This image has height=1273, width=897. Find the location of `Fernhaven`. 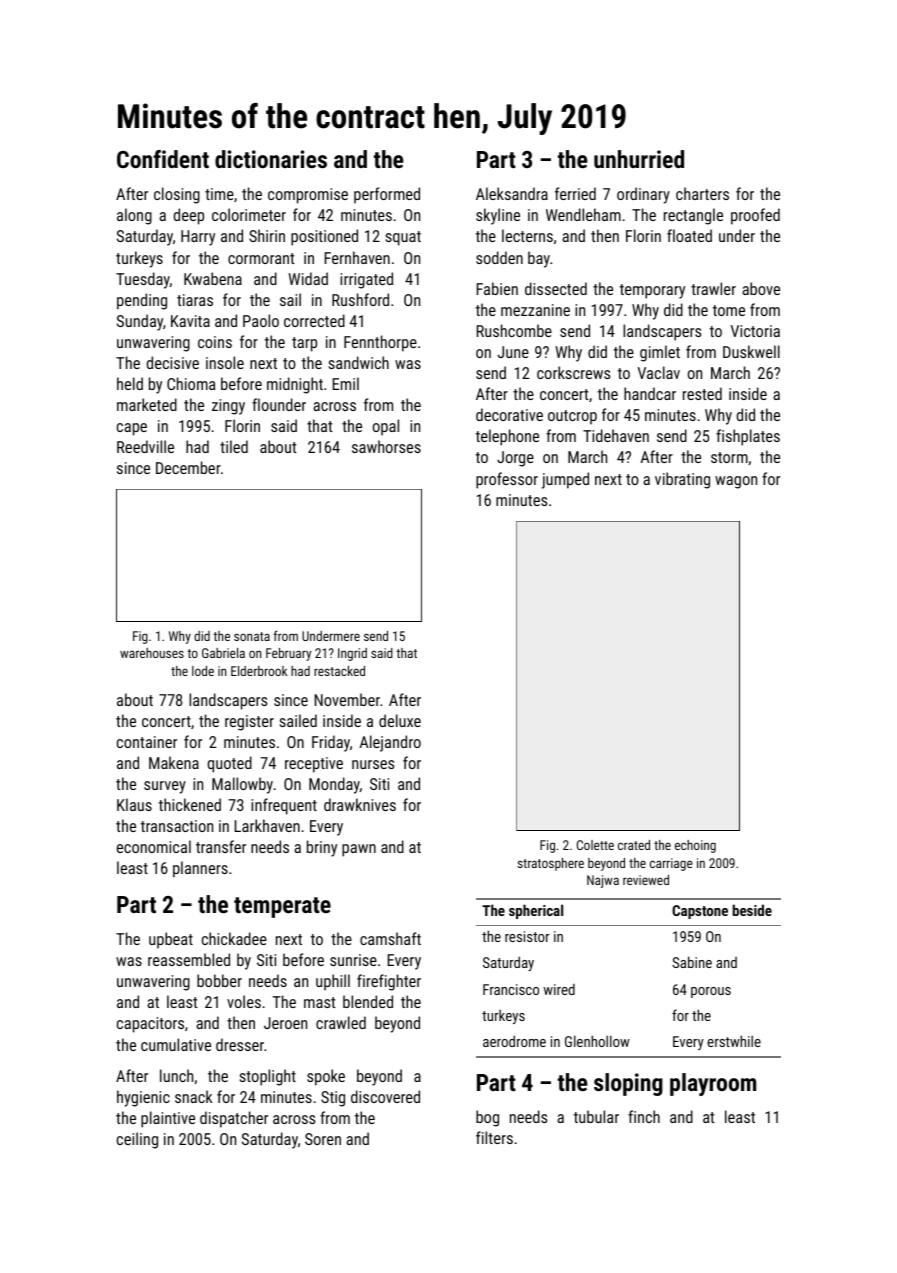

Fernhaven is located at coordinates (357, 257).
